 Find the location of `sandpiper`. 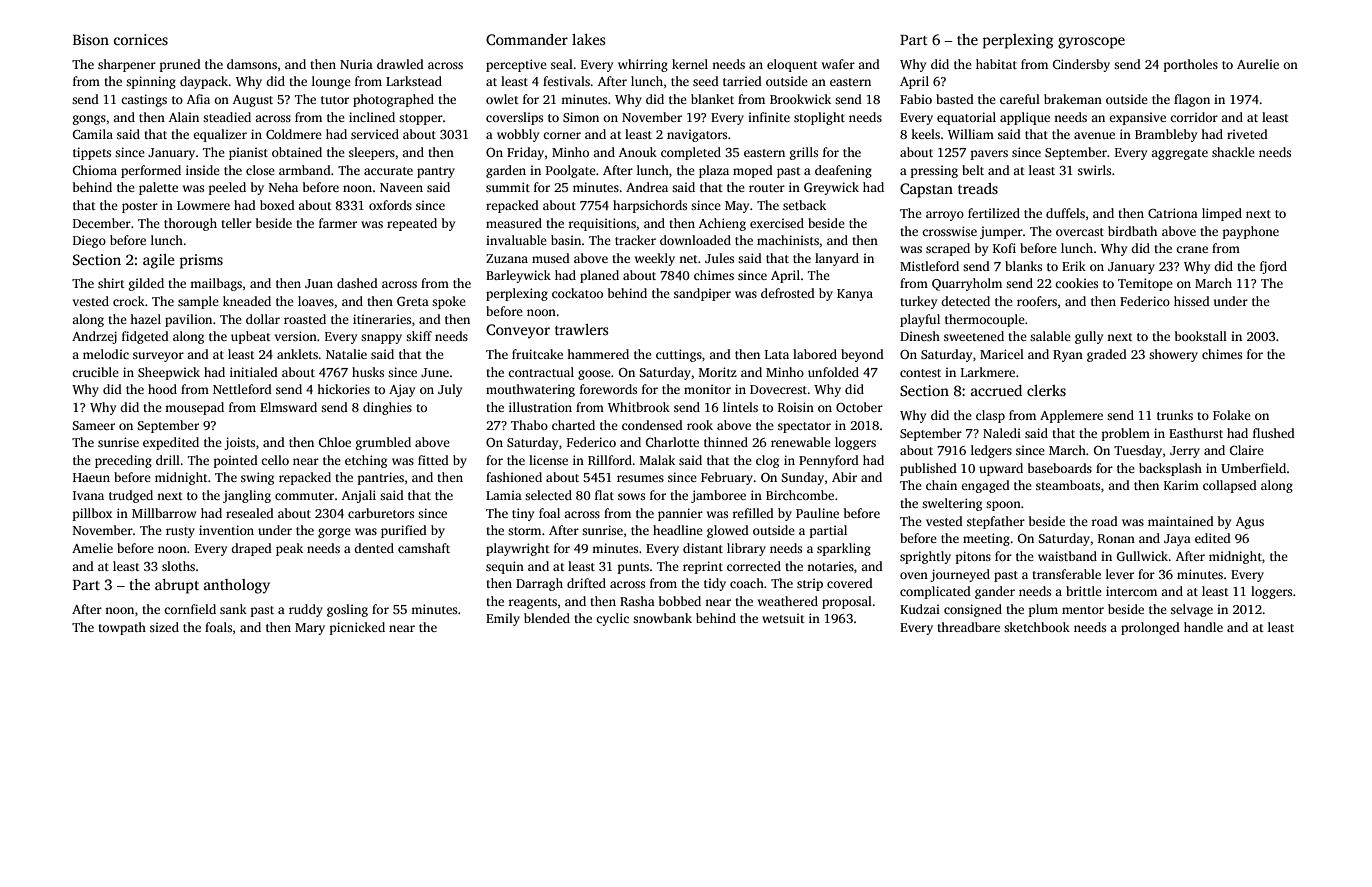

sandpiper is located at coordinates (702, 294).
